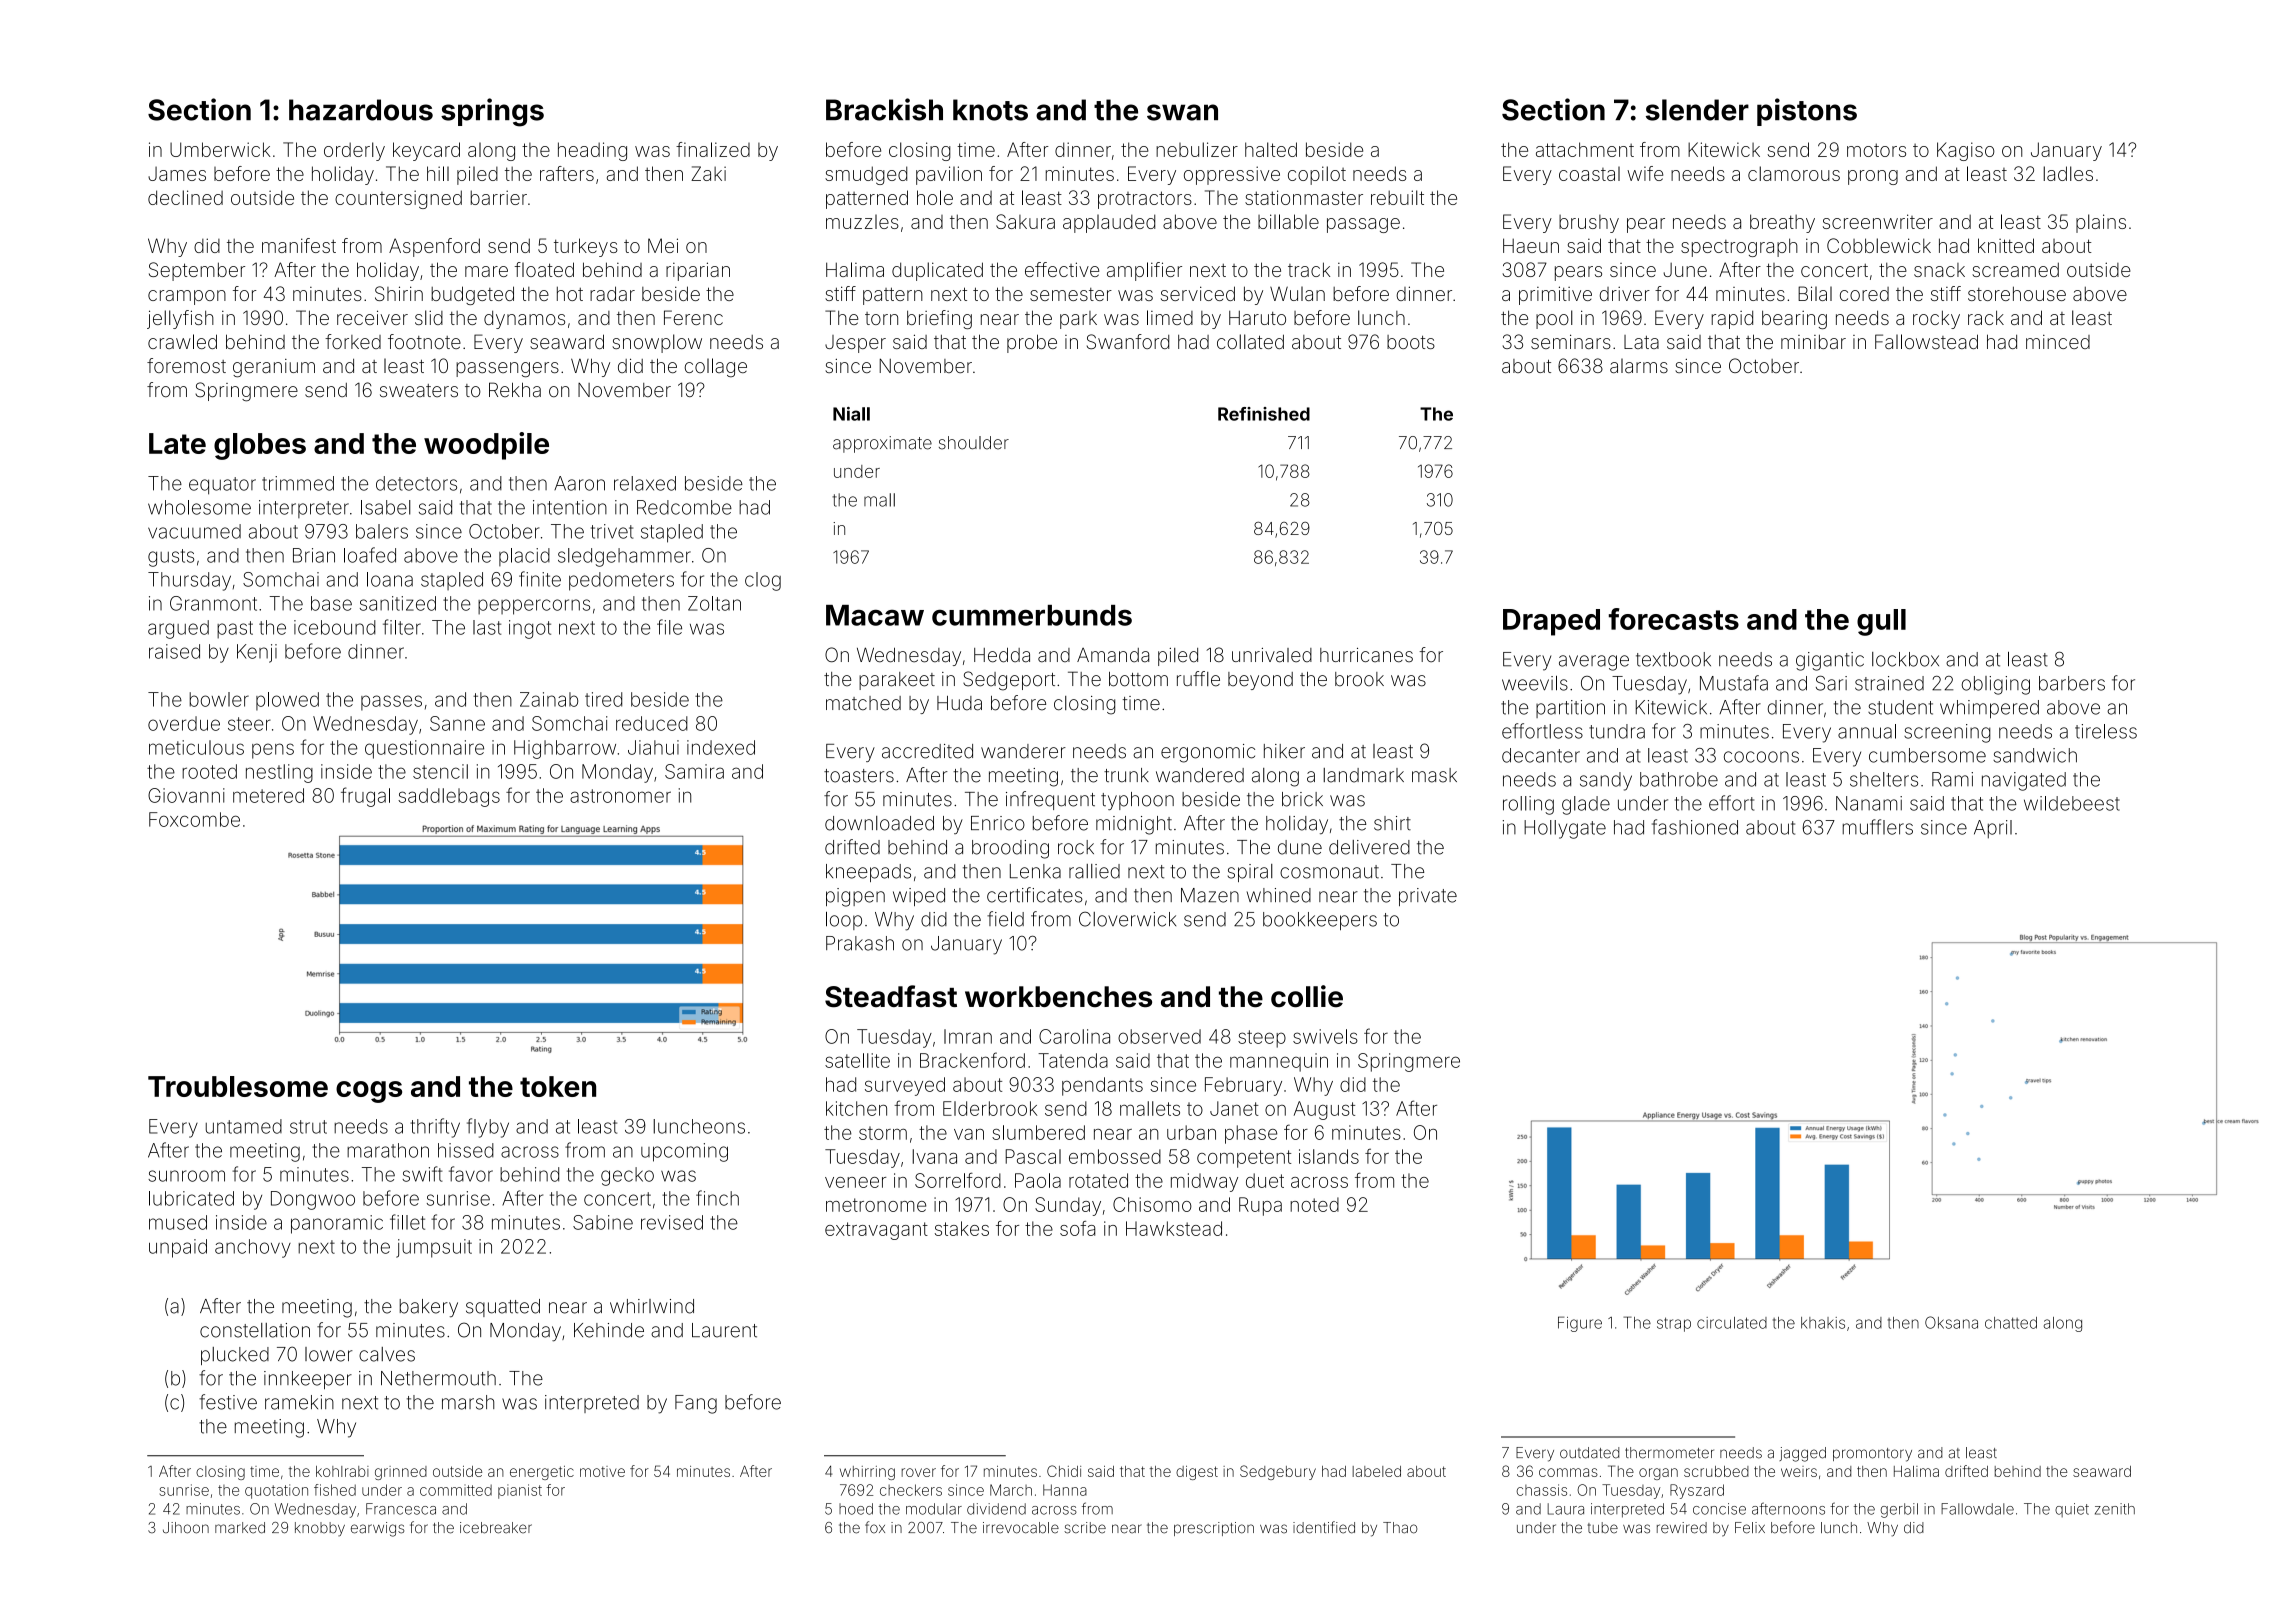 This screenshot has height=1617, width=2286. Describe the element at coordinates (879, 823) in the screenshot. I see `downloaded` at that location.
